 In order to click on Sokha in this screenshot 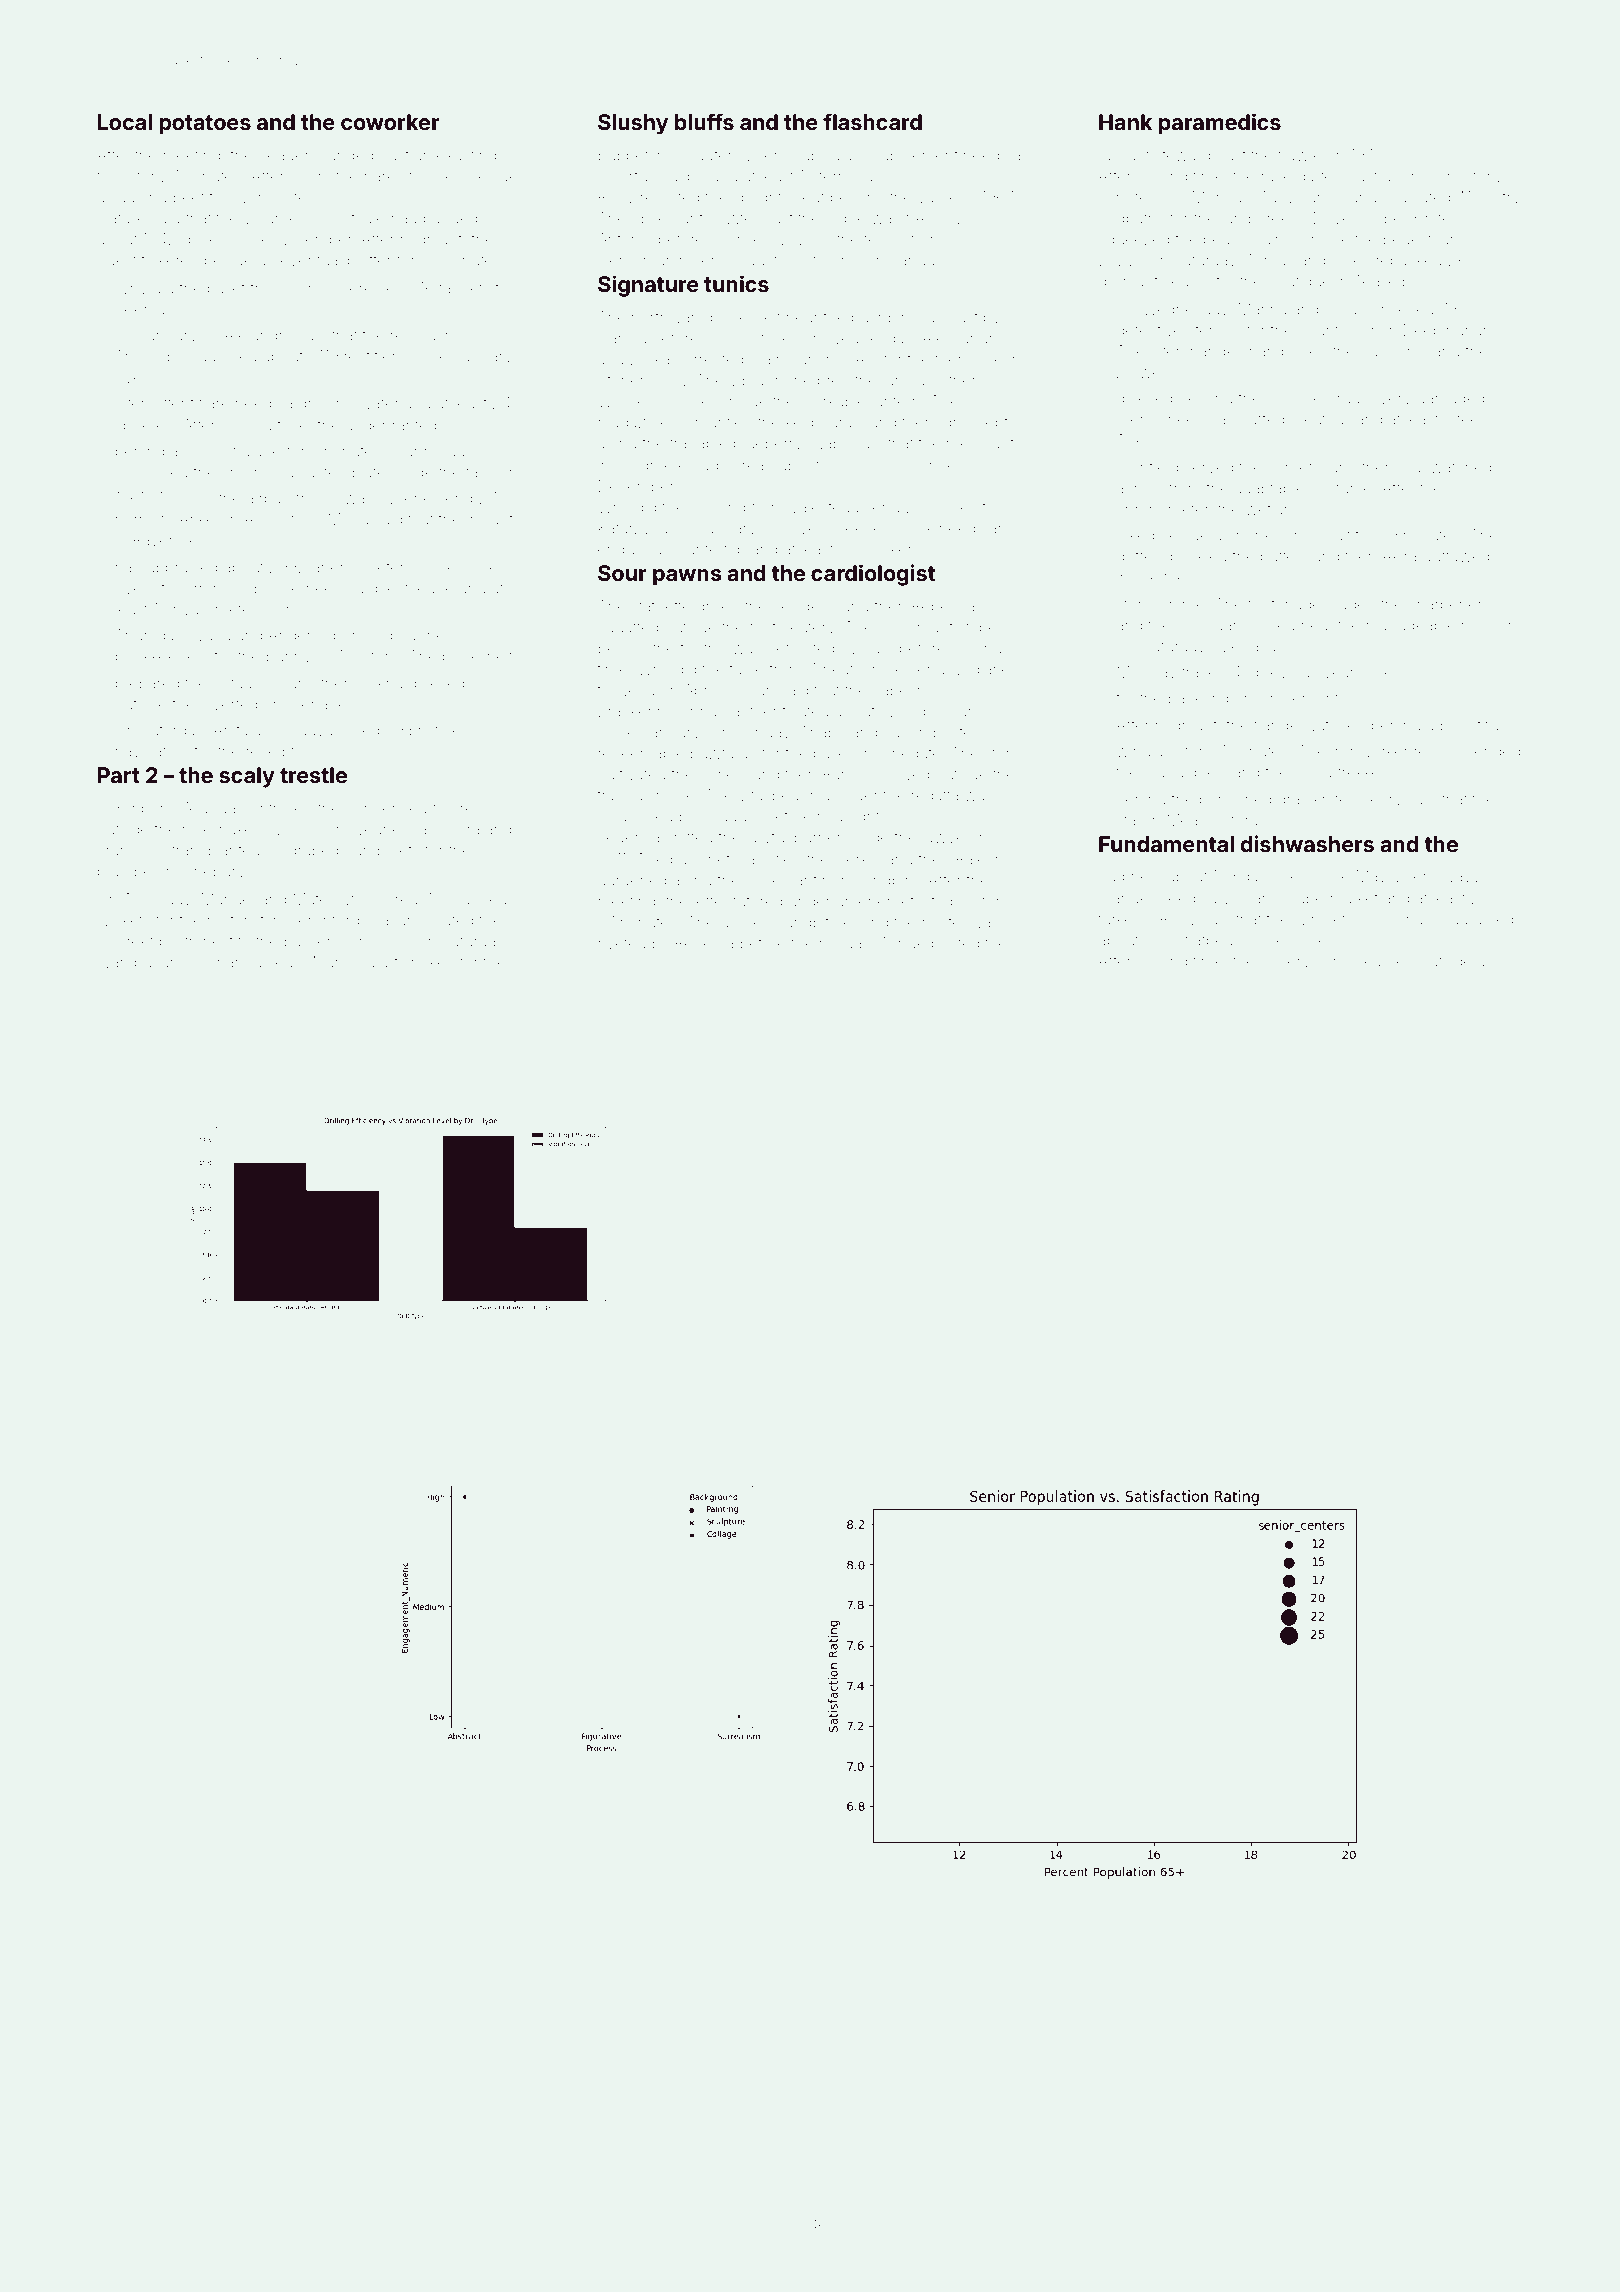, I will do `click(380, 683)`.
